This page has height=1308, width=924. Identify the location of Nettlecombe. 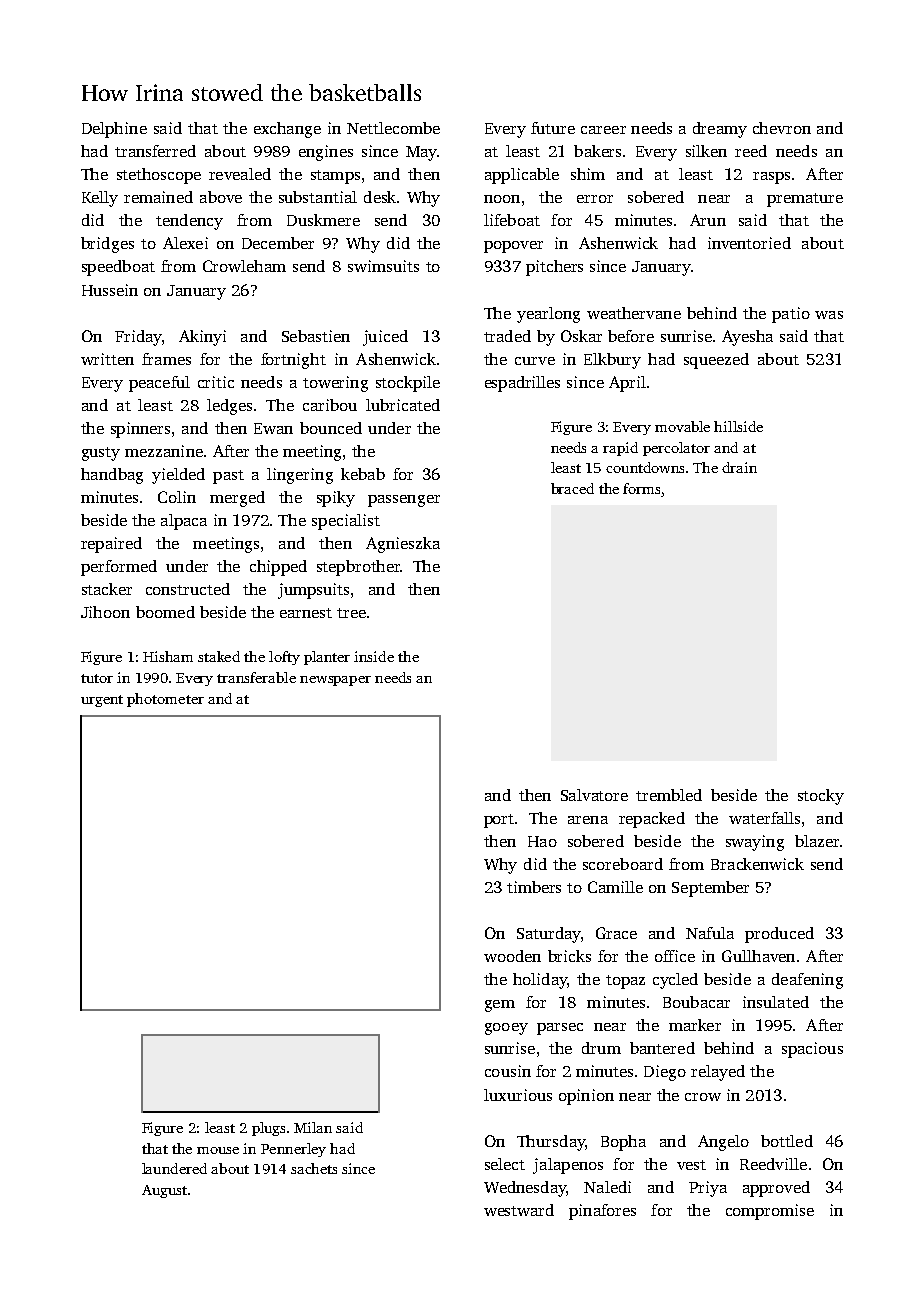
(393, 128).
